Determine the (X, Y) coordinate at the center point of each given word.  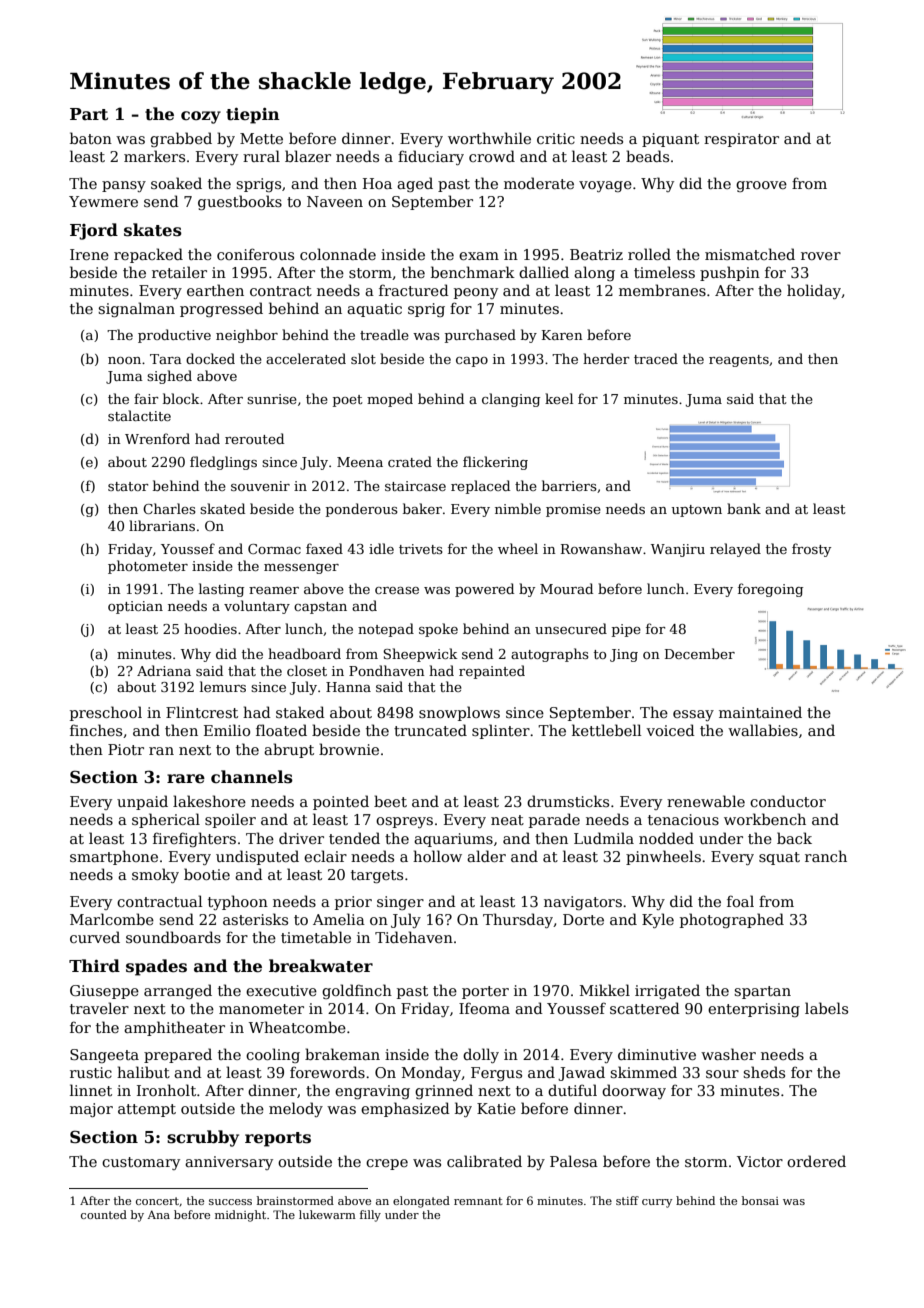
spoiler (230, 820)
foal (740, 901)
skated (222, 508)
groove (761, 186)
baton (91, 138)
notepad (386, 630)
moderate (539, 183)
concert (157, 1201)
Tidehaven (414, 937)
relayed (735, 550)
